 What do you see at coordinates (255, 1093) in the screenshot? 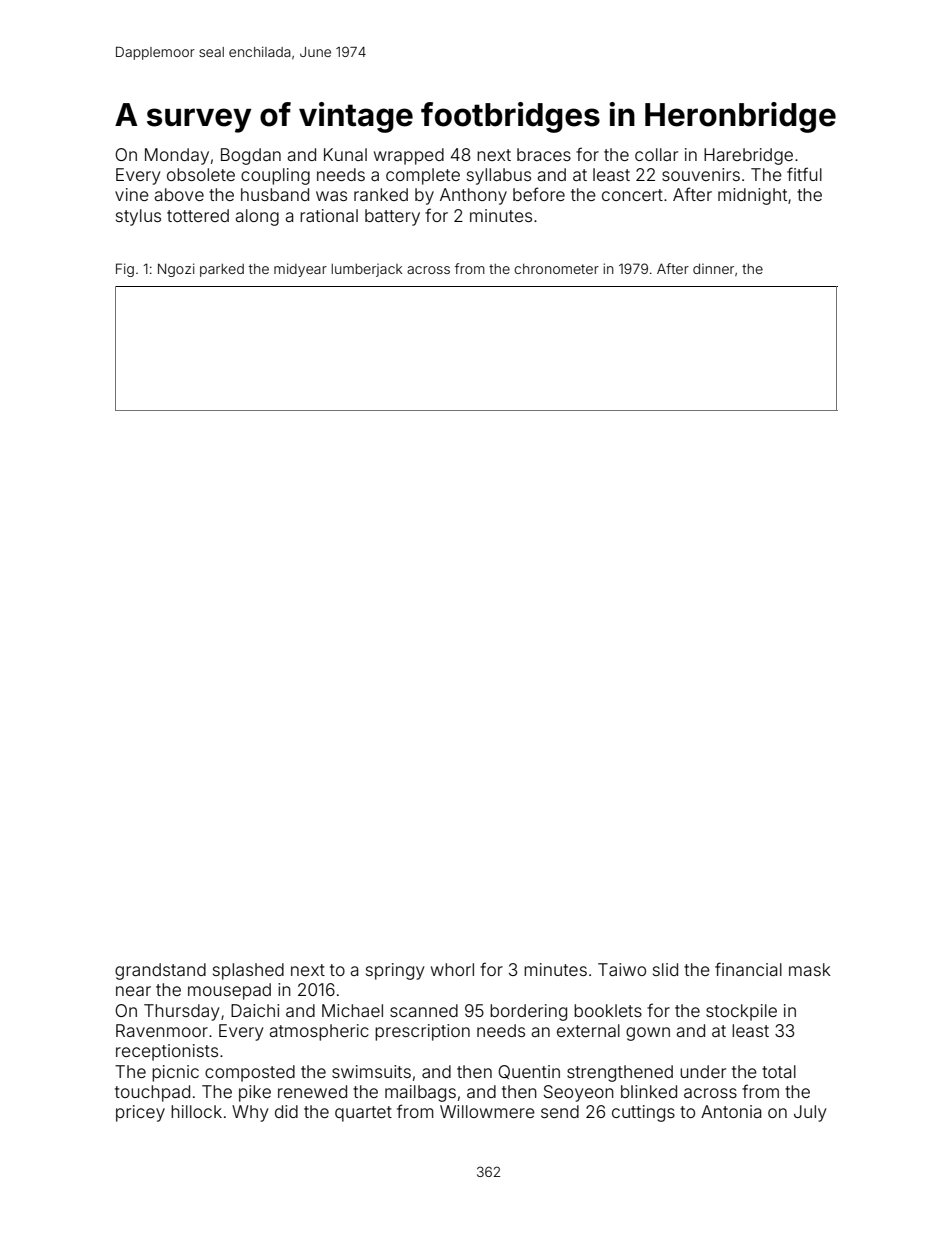
I see `pike` at bounding box center [255, 1093].
